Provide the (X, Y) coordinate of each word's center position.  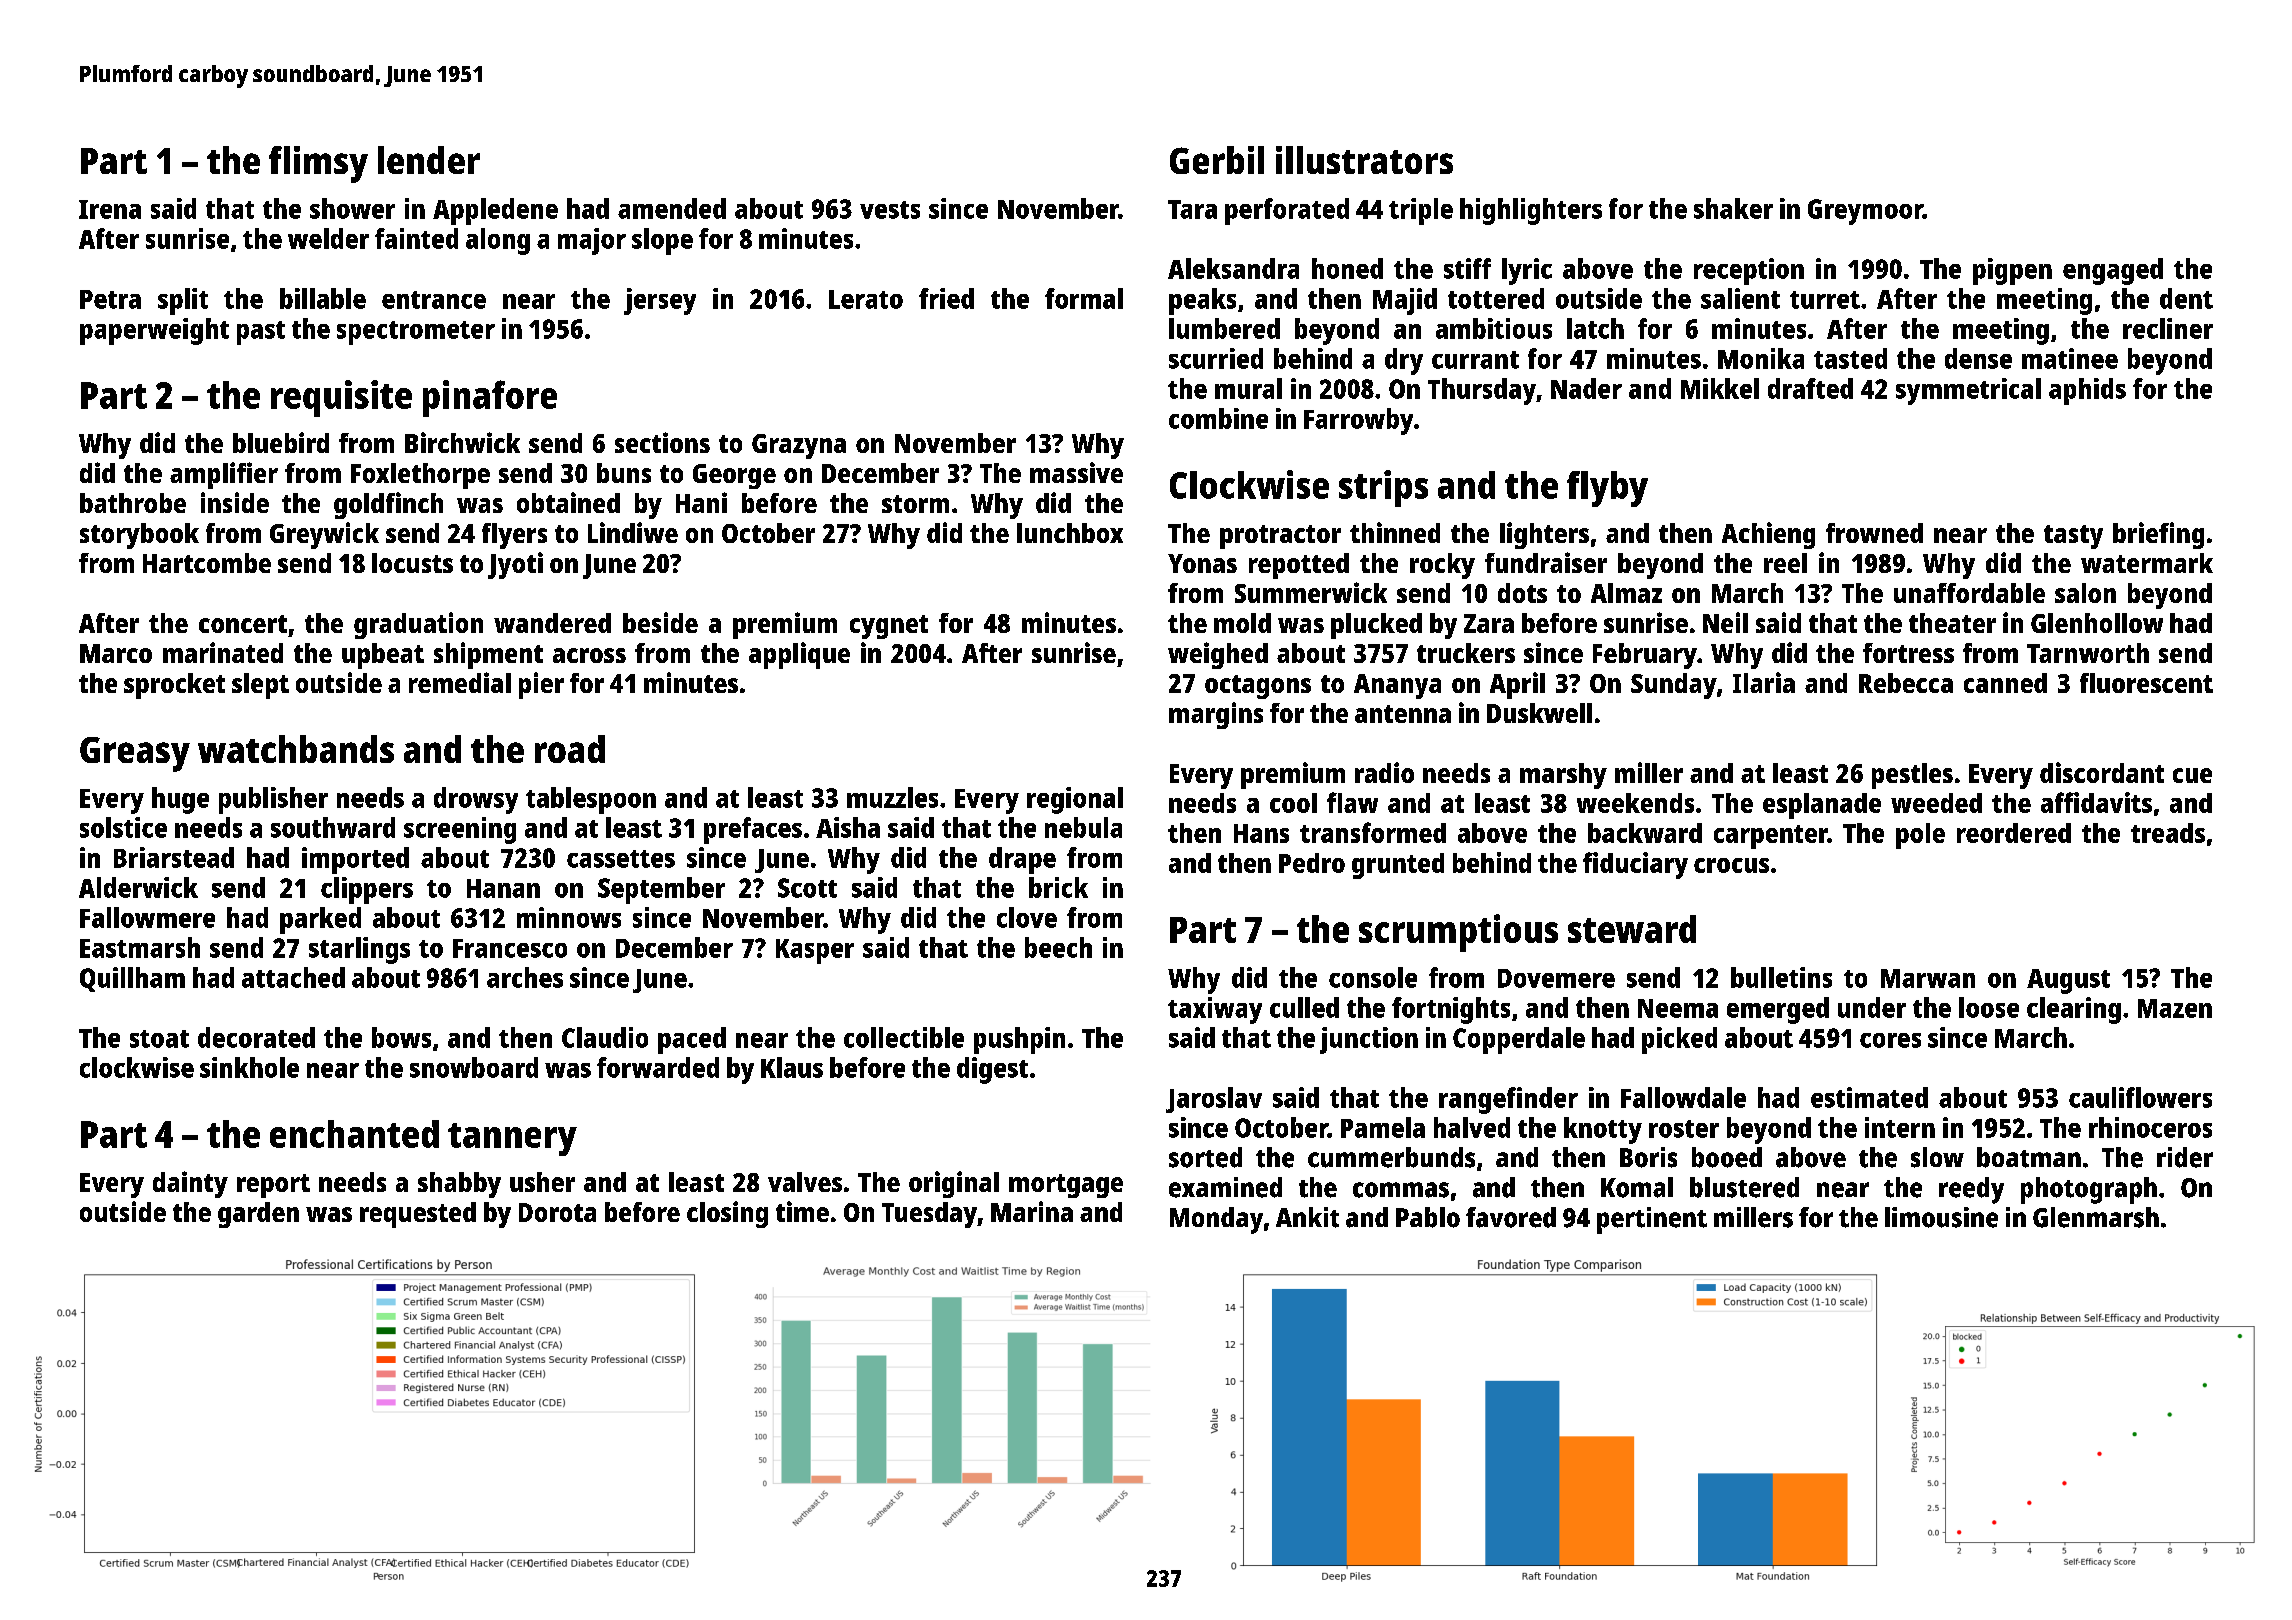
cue (2192, 775)
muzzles (892, 797)
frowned (1874, 533)
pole (1920, 836)
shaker (1733, 208)
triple (1421, 211)
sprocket (174, 686)
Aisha (848, 827)
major (592, 241)
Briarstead (174, 857)
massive (1076, 472)
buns (624, 473)
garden (258, 1215)
